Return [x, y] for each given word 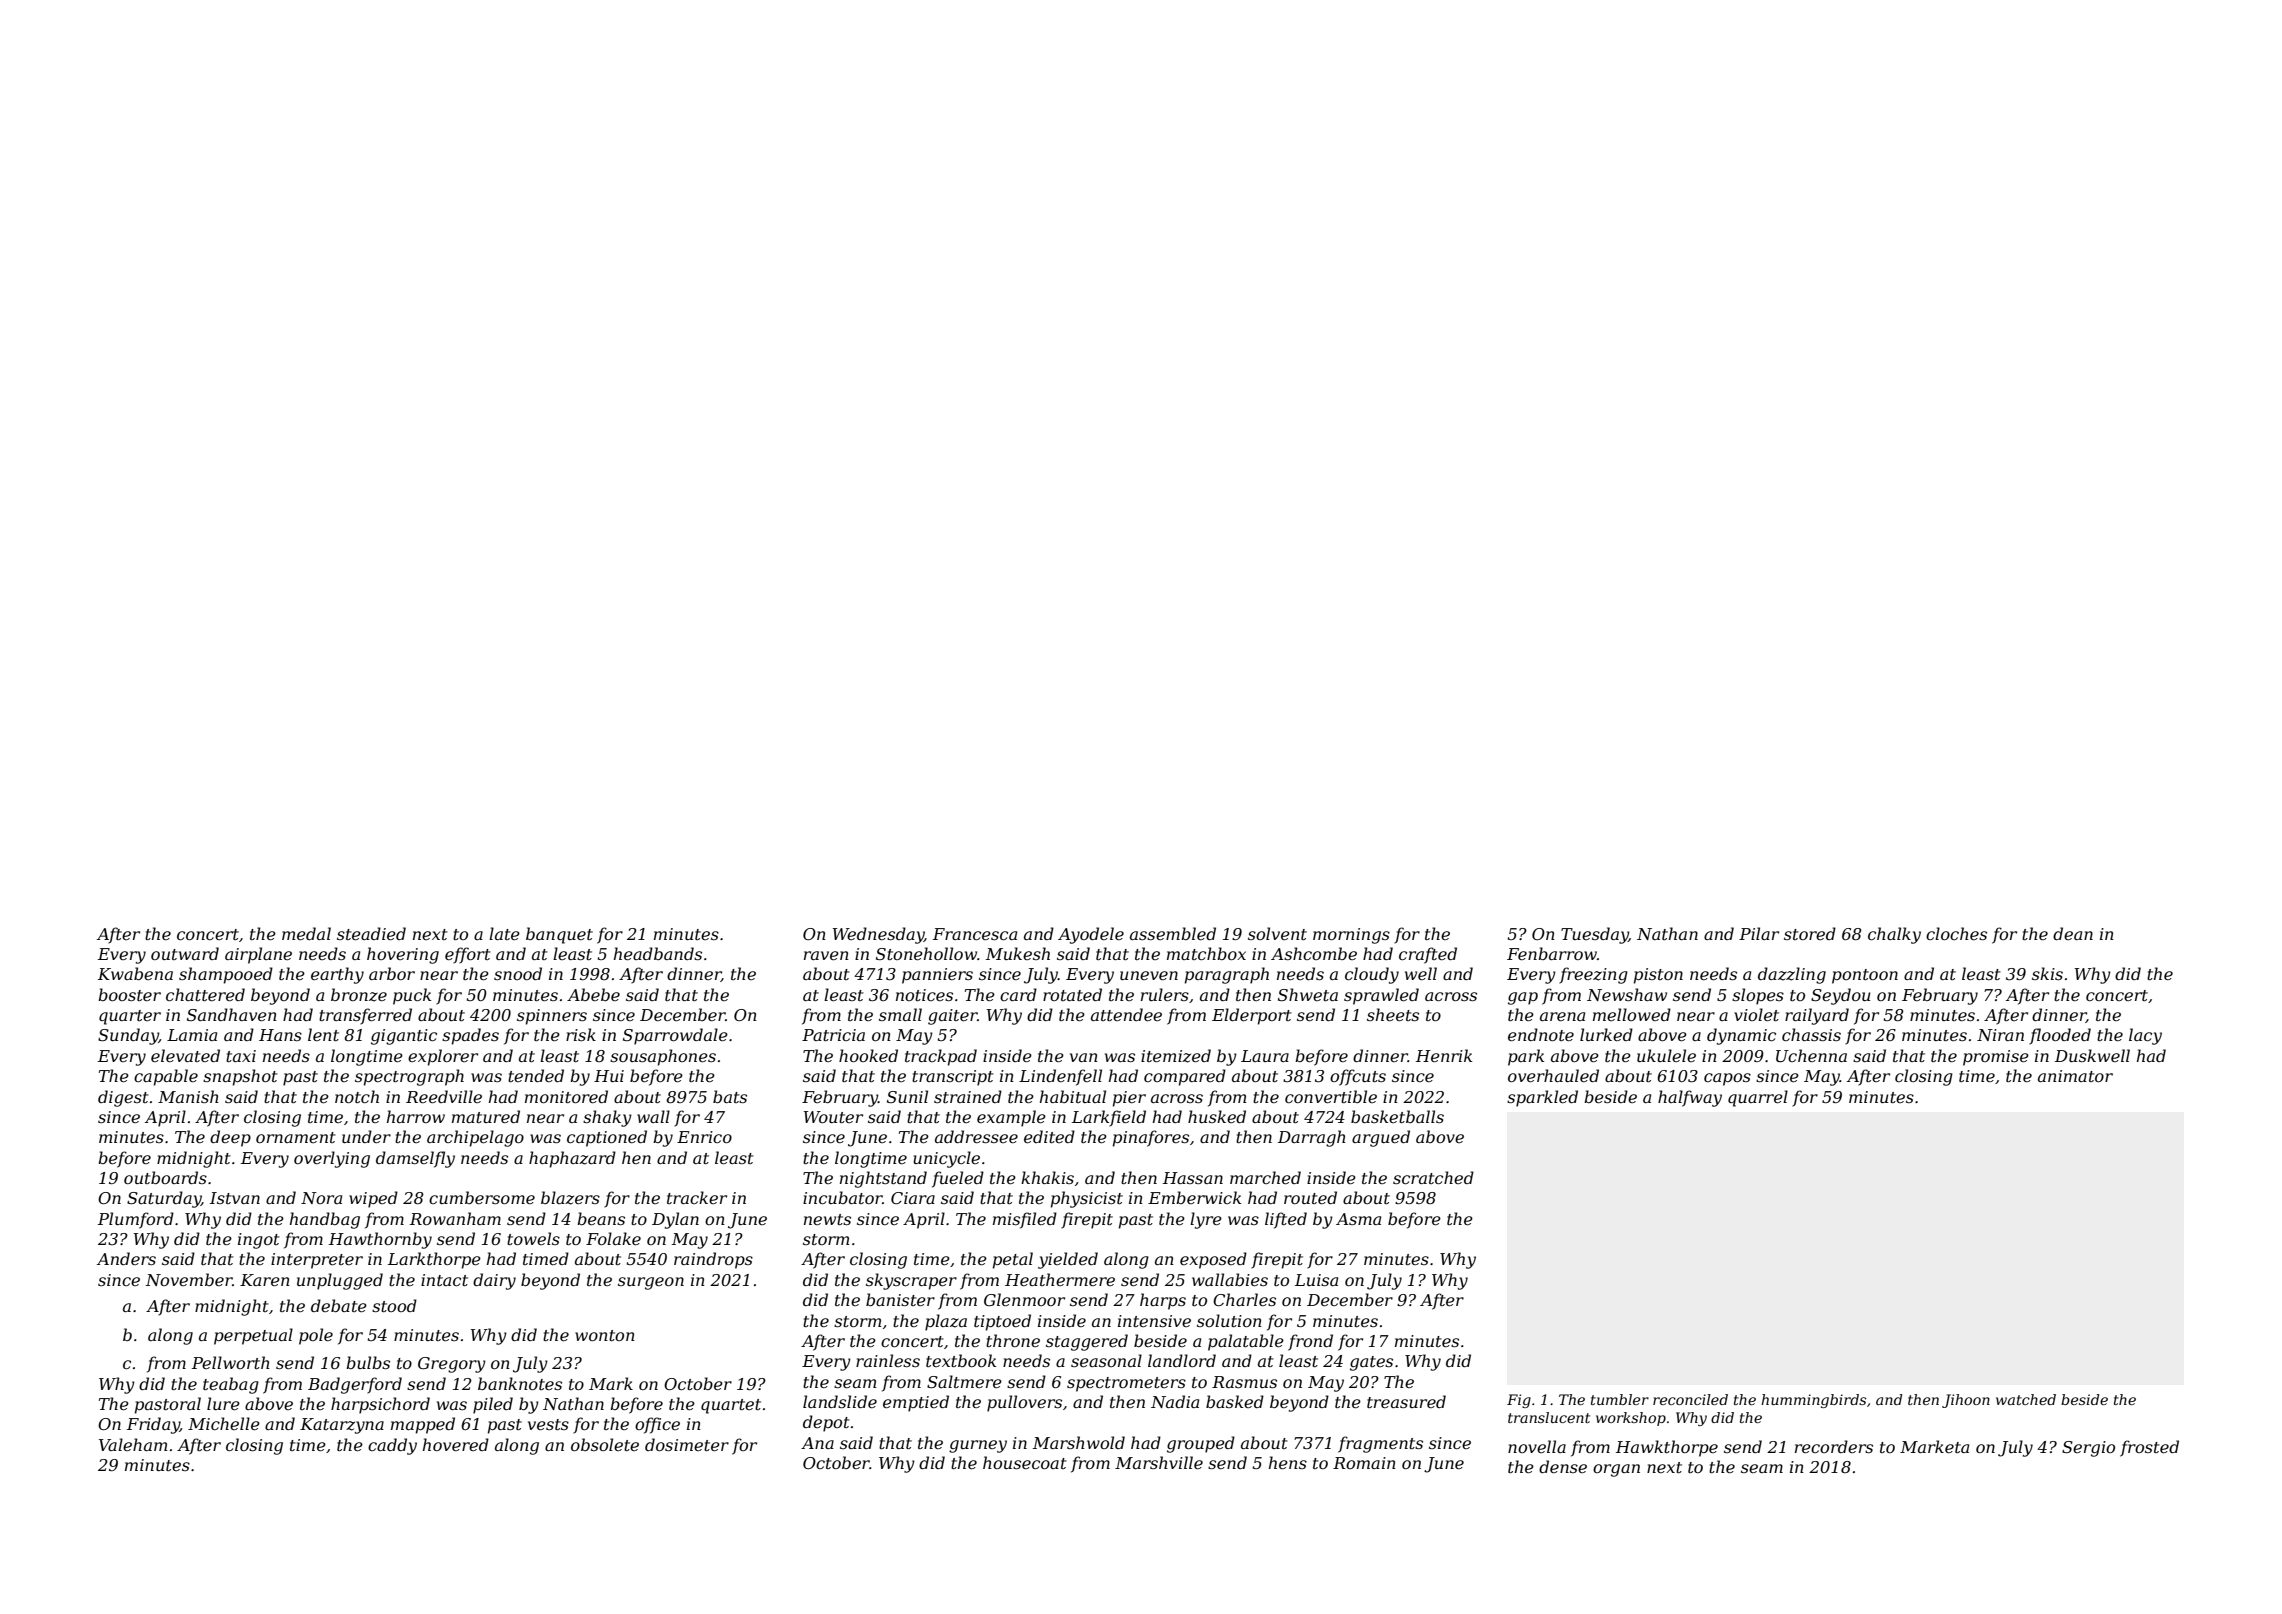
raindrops [713, 1260]
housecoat [1025, 1462]
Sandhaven [232, 1014]
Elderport [1252, 1016]
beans [601, 1218]
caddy [392, 1446]
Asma [1358, 1219]
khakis [1047, 1177]
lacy [2145, 1036]
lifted [1286, 1220]
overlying [332, 1159]
